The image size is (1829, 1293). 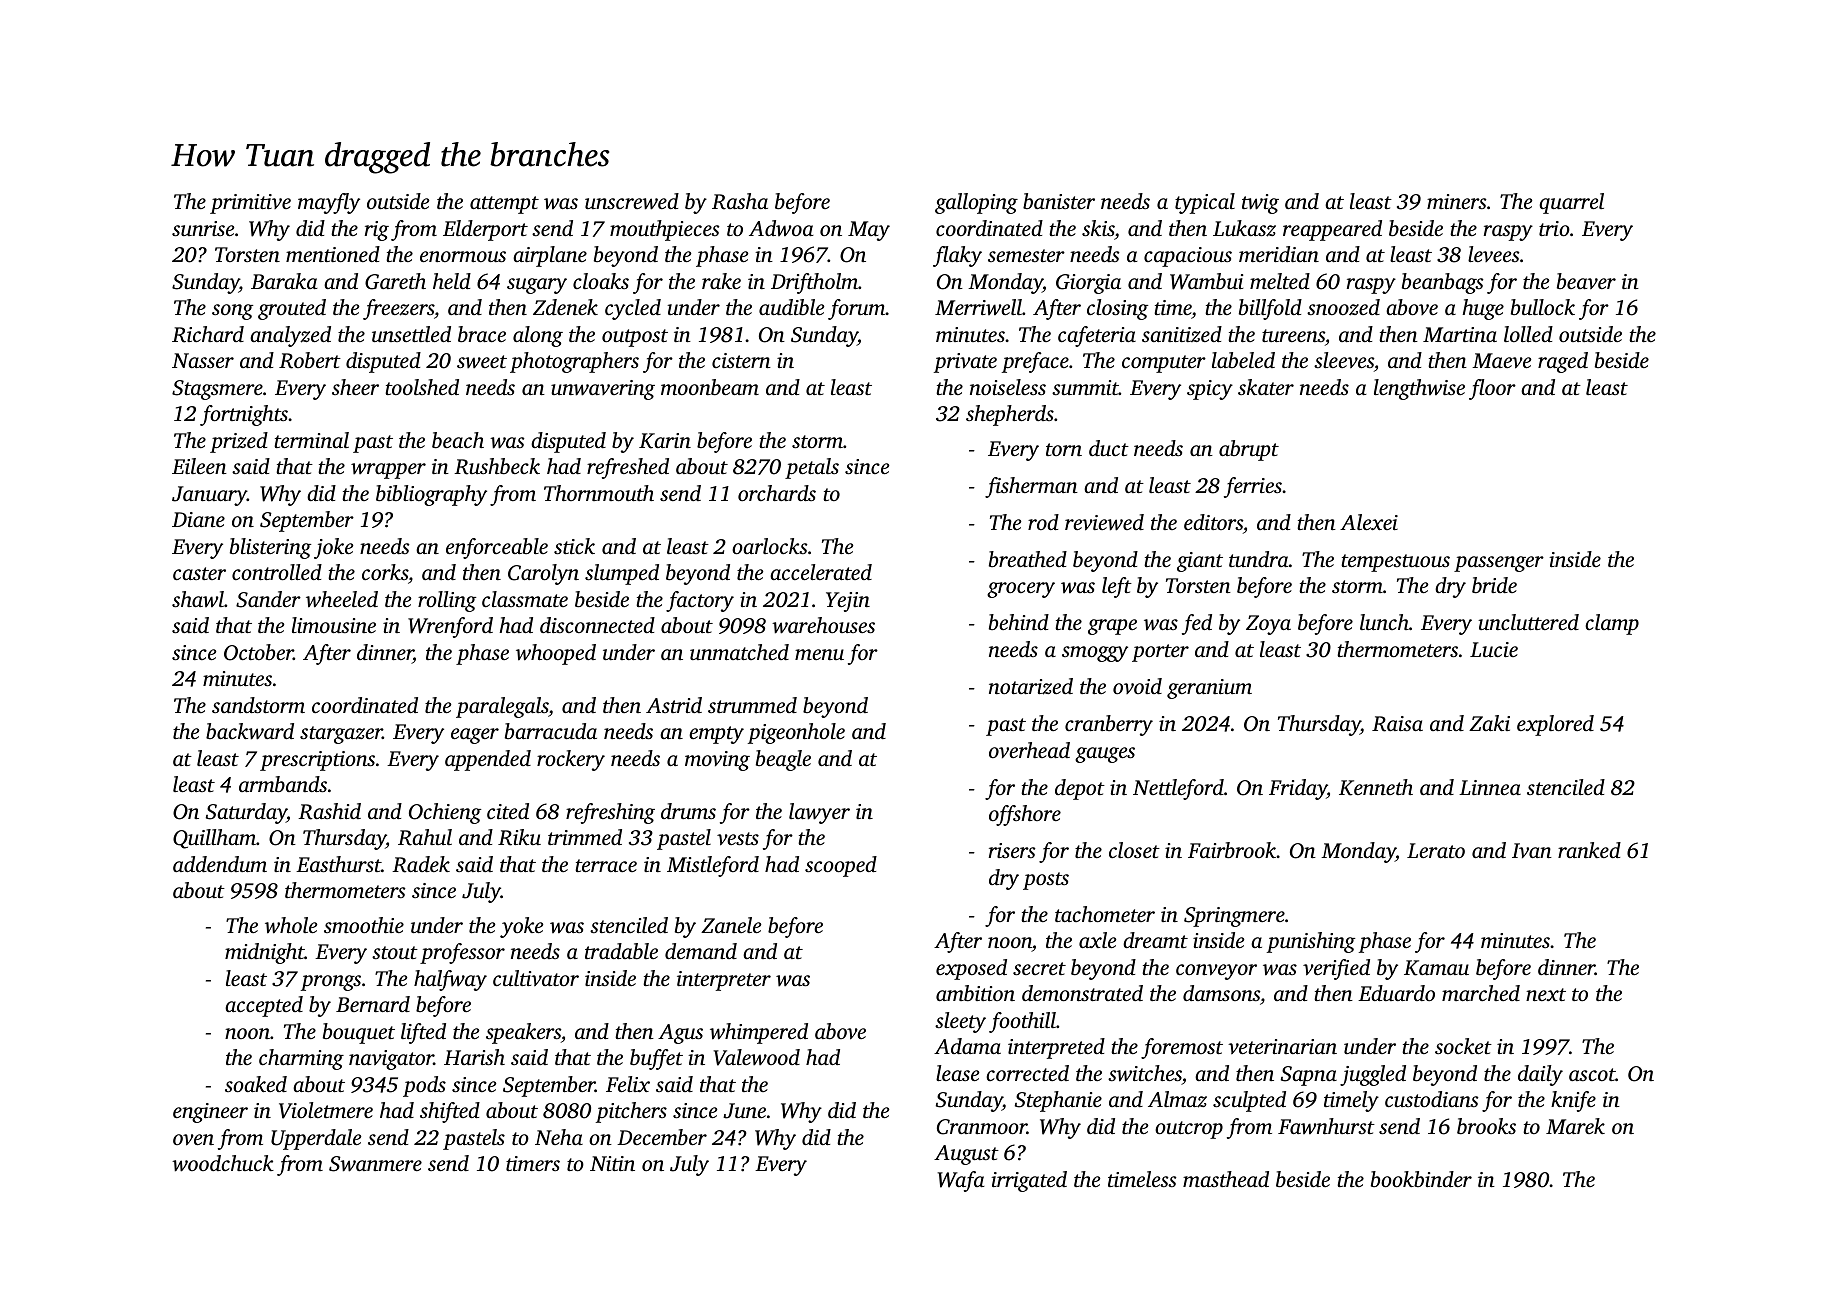 I want to click on ranked, so click(x=1589, y=850).
